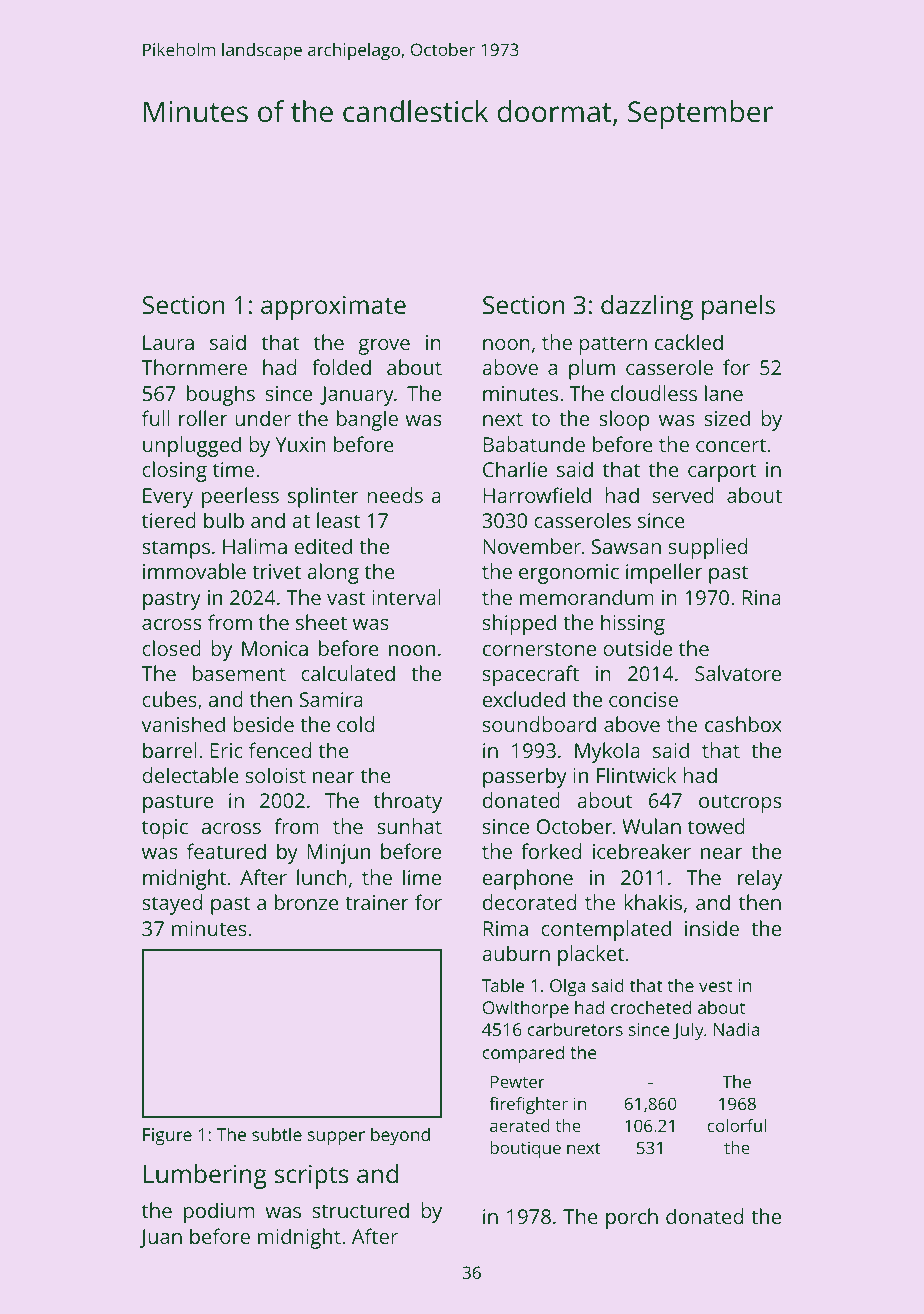 Image resolution: width=924 pixels, height=1314 pixels. I want to click on subtle, so click(277, 1134).
